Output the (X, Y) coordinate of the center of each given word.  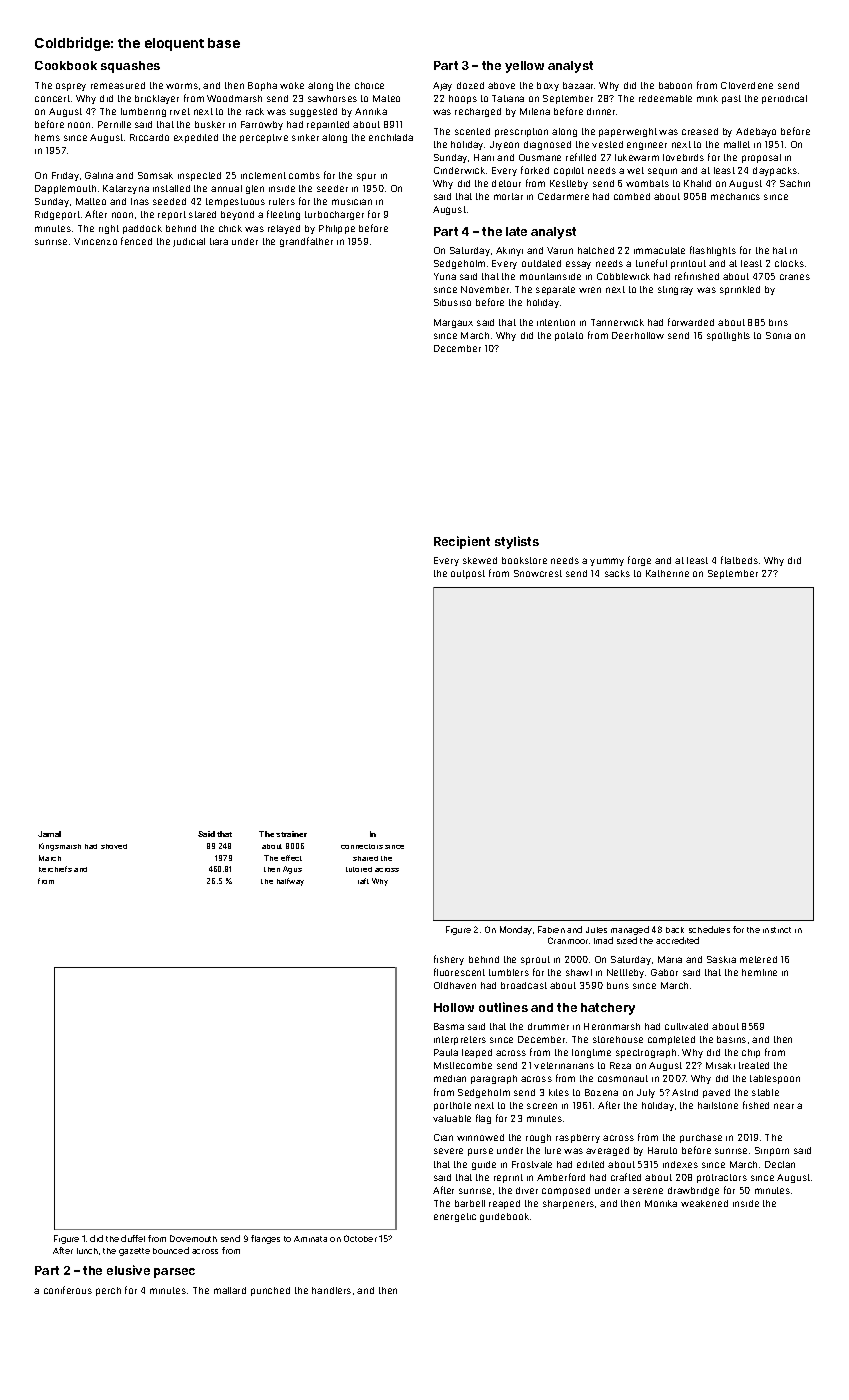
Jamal (49, 834)
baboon (675, 85)
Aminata (310, 1239)
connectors (362, 846)
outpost (468, 574)
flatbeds (739, 560)
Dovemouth (193, 1238)
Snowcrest (538, 573)
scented (472, 131)
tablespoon (775, 1079)
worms (182, 86)
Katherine (667, 573)
